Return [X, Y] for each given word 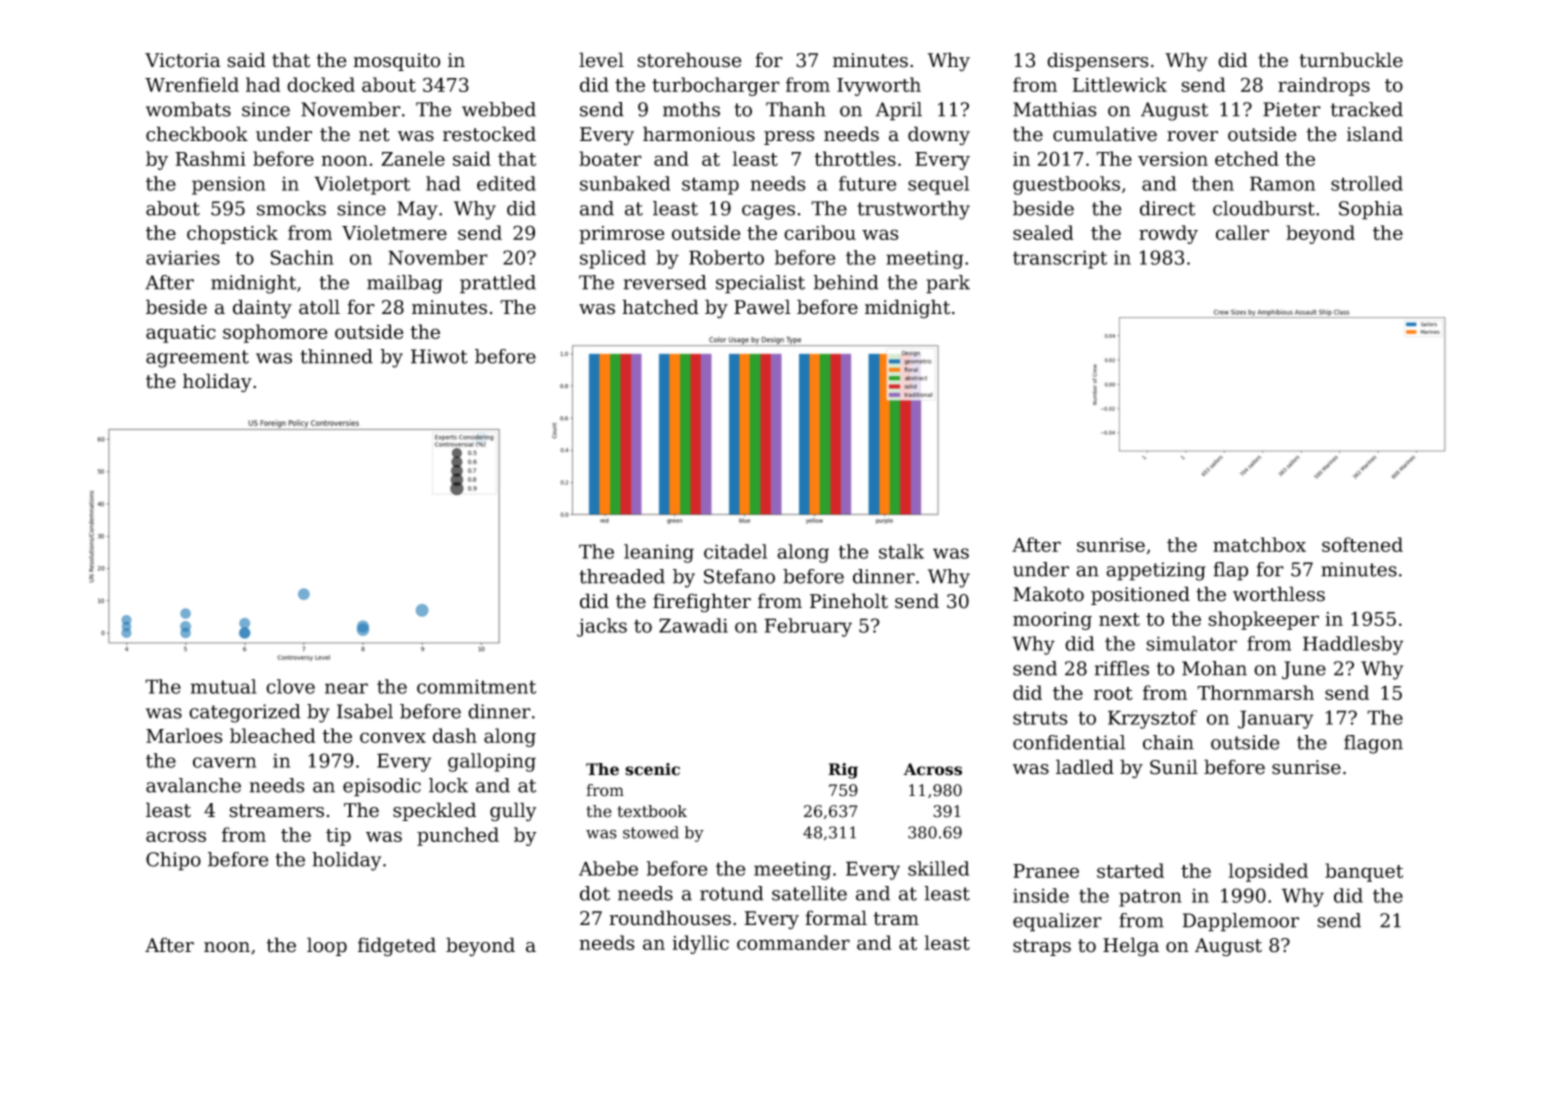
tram [896, 919]
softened [1362, 544]
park [948, 284]
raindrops [1324, 86]
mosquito [396, 62]
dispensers [1098, 61]
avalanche [193, 785]
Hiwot [439, 356]
